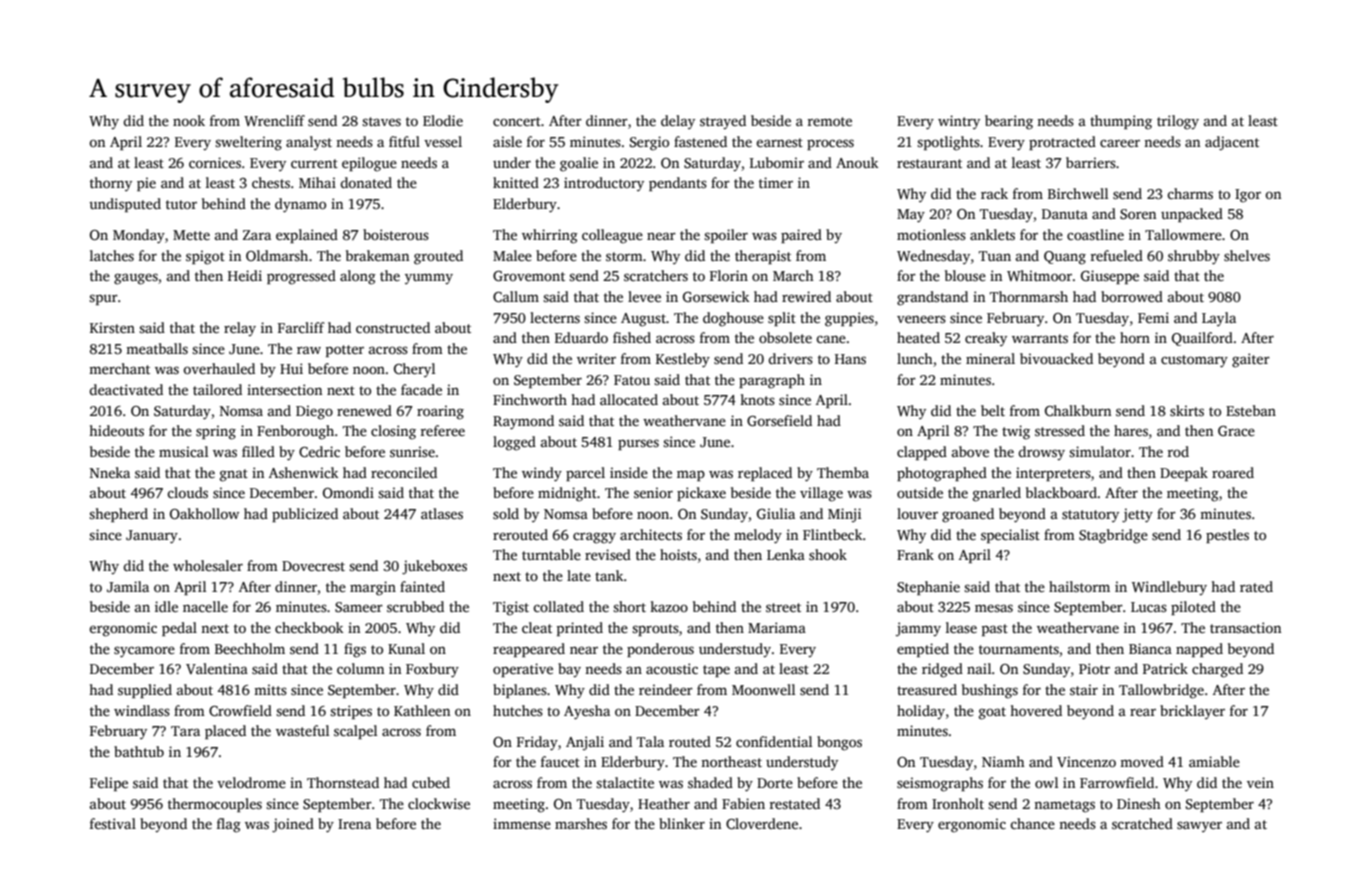 This screenshot has width=1372, height=887. I want to click on figs, so click(355, 650).
